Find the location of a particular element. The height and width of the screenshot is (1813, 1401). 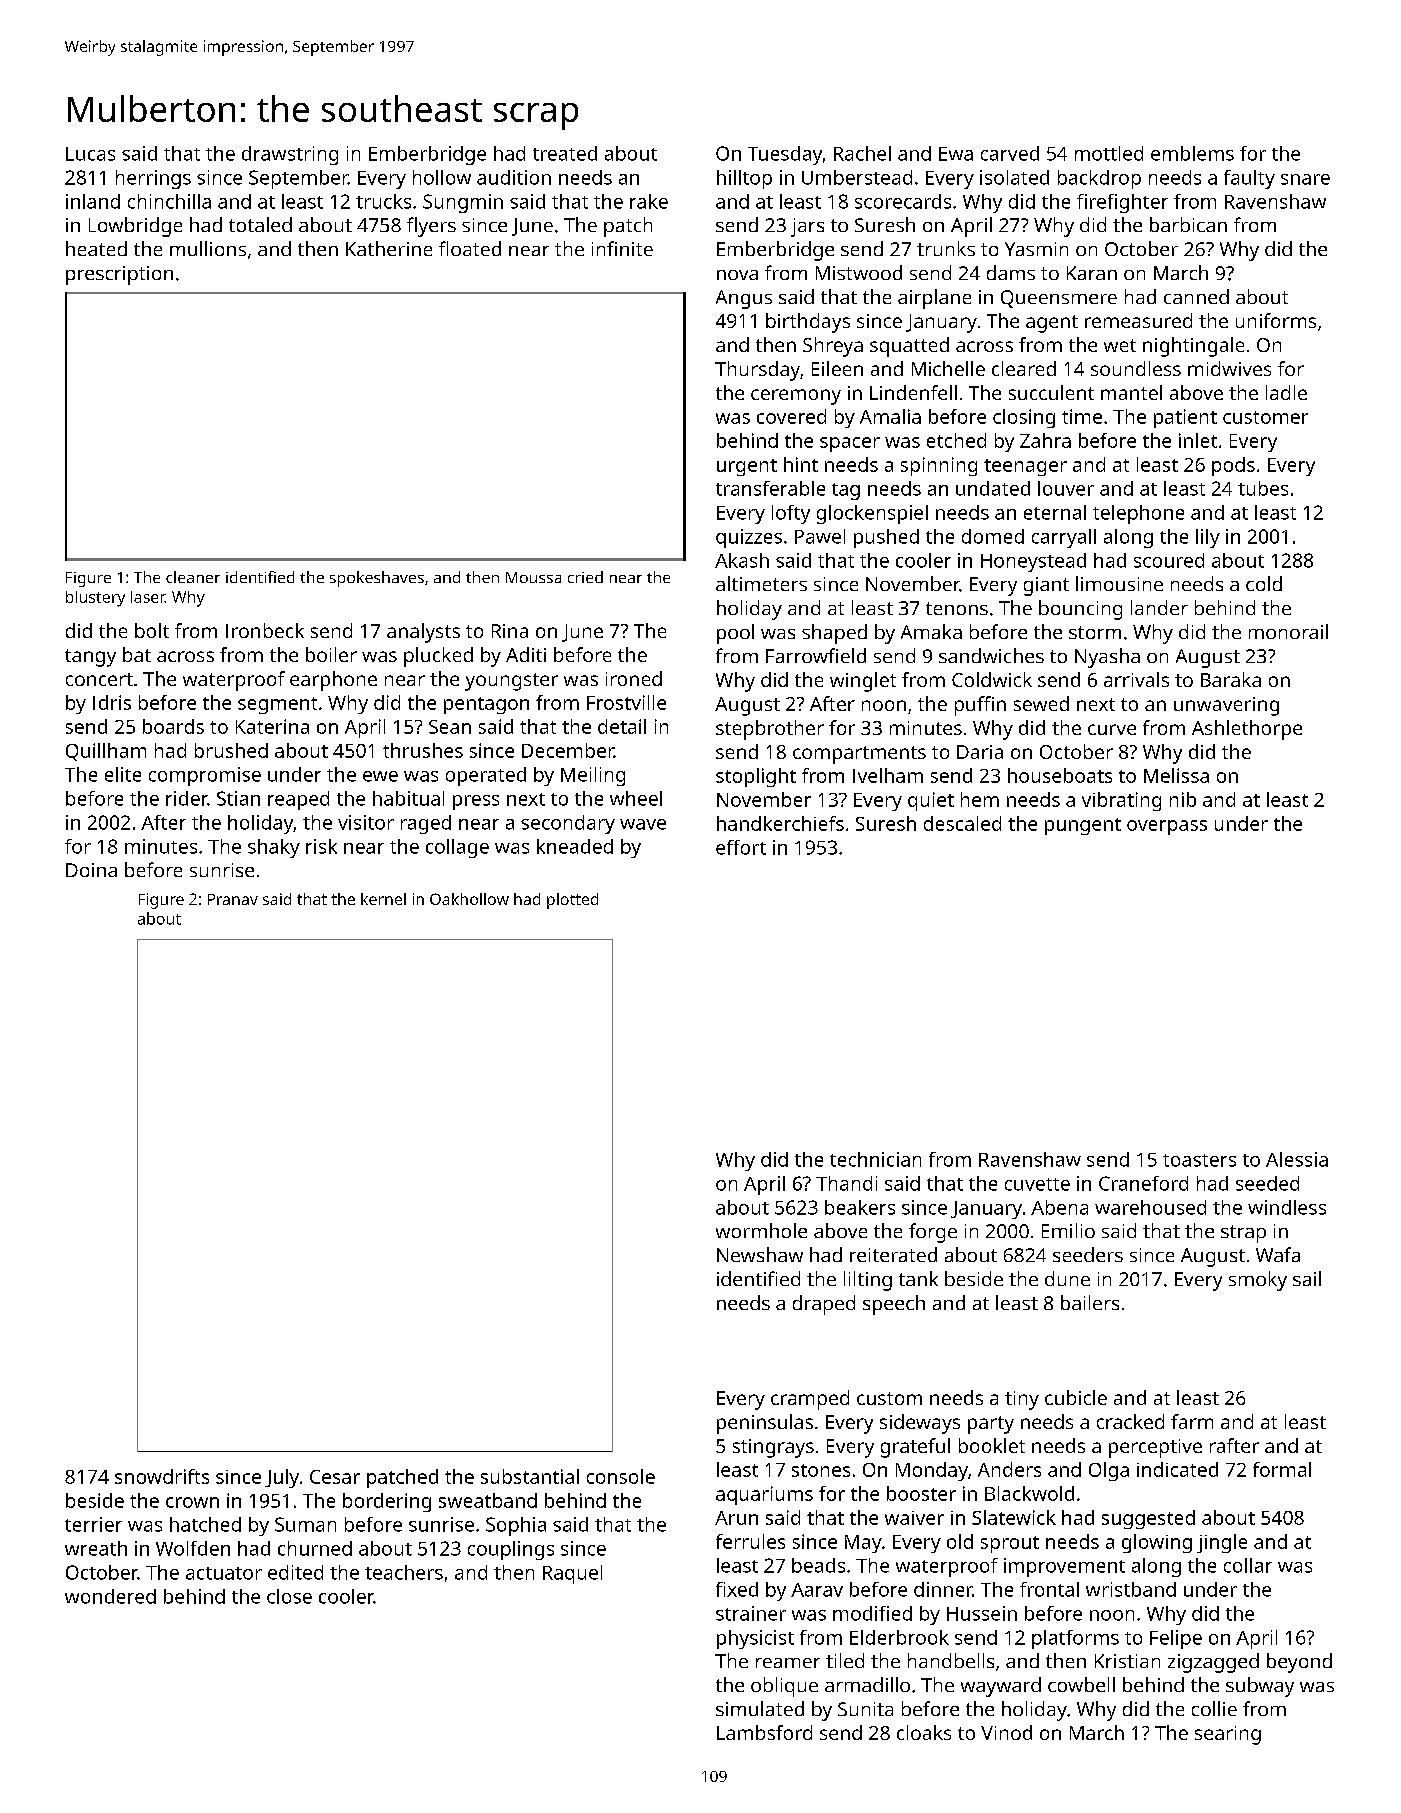

curve is located at coordinates (1112, 729).
